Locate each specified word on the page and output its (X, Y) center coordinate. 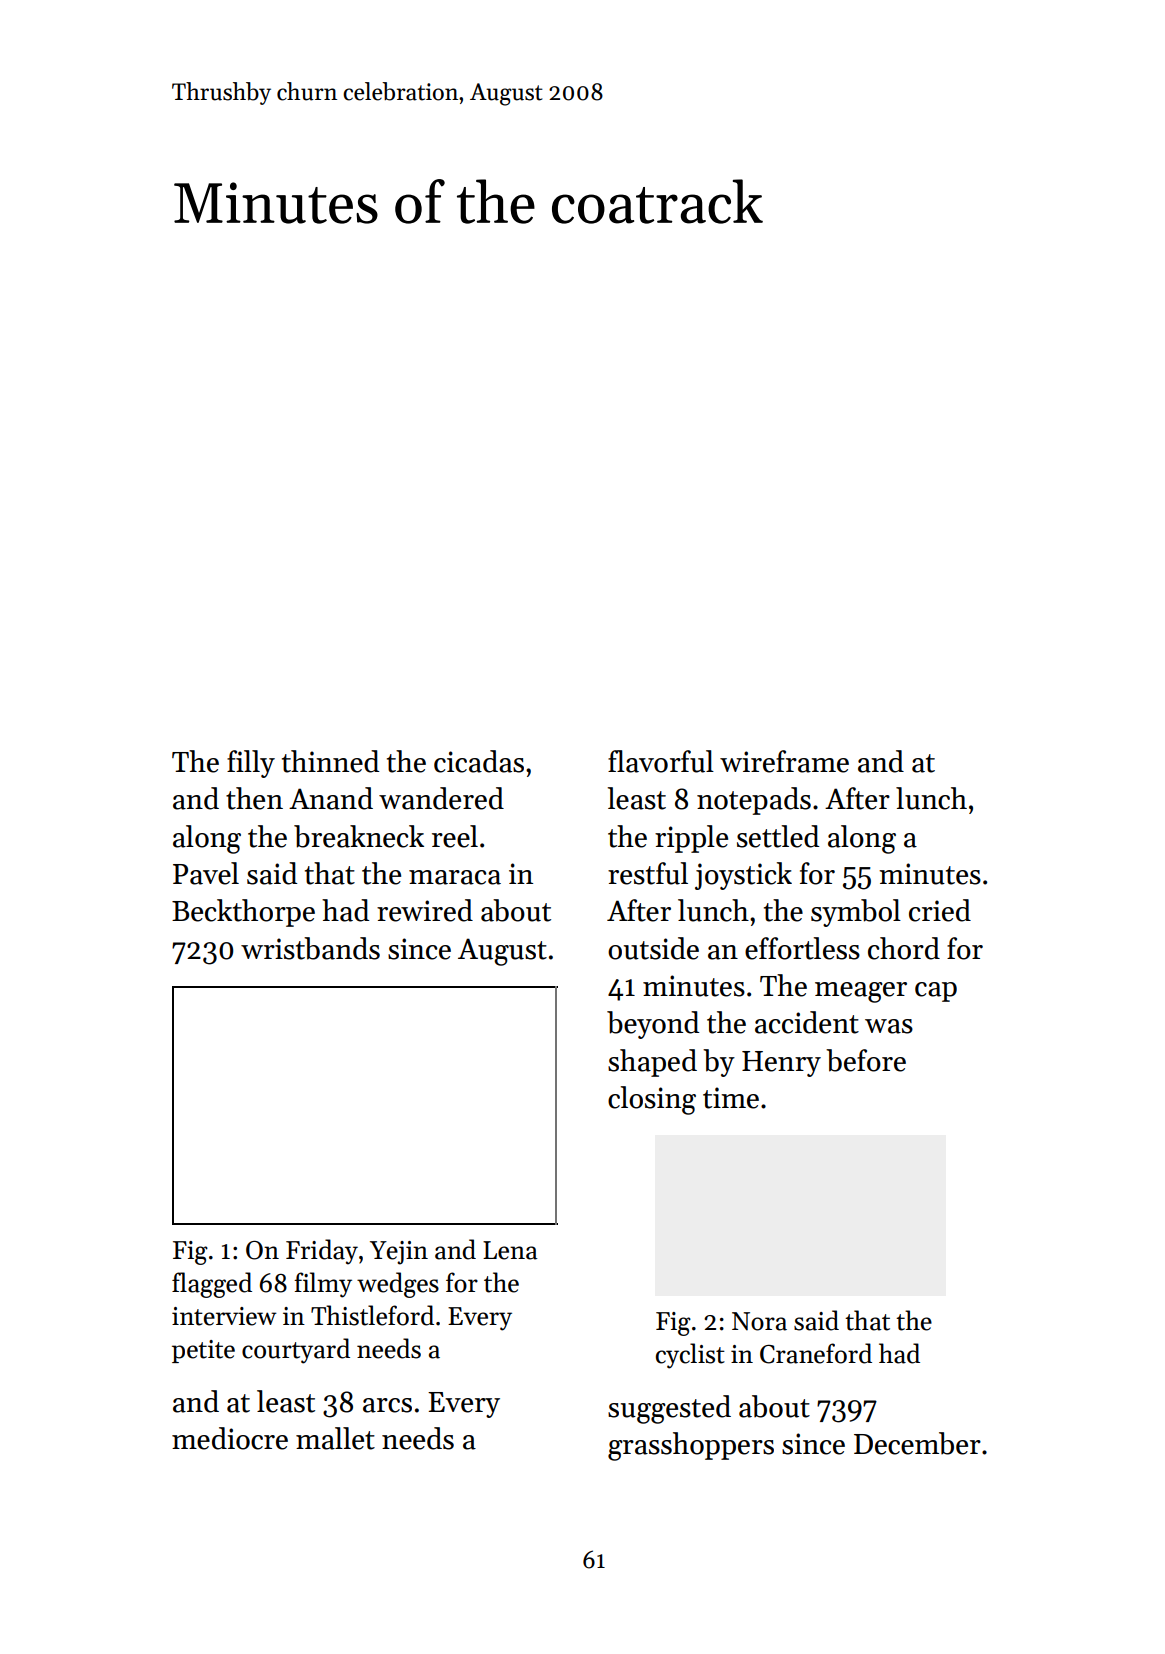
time (731, 1098)
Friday (322, 1252)
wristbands (310, 948)
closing (652, 1100)
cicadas (479, 761)
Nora (759, 1321)
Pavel (206, 873)
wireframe (784, 761)
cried (940, 910)
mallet (335, 1438)
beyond (653, 1025)
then (254, 798)
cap (936, 992)
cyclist (690, 1356)
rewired (425, 910)
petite (203, 1351)
